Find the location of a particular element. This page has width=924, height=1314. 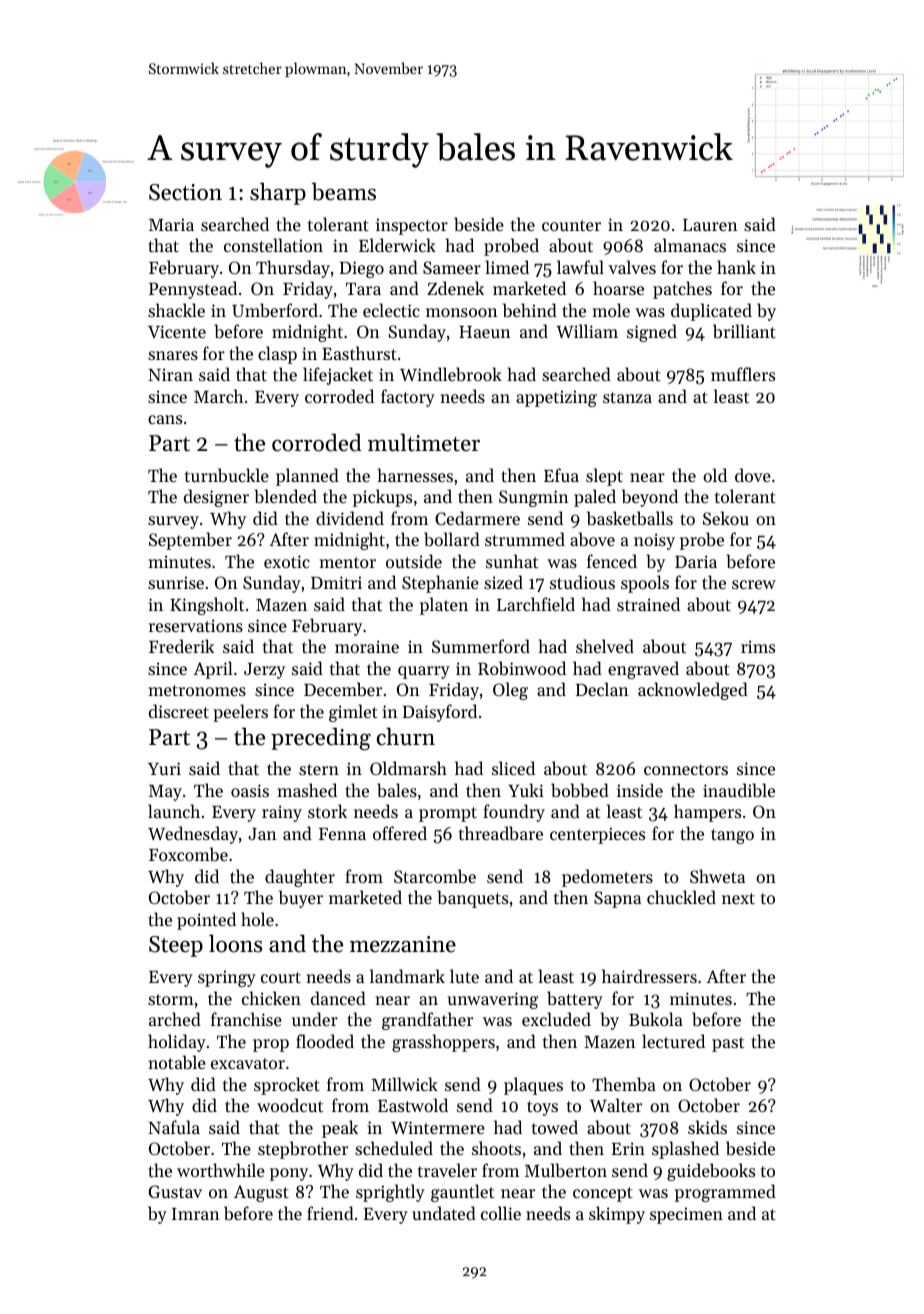

Oldmarsh is located at coordinates (408, 768).
